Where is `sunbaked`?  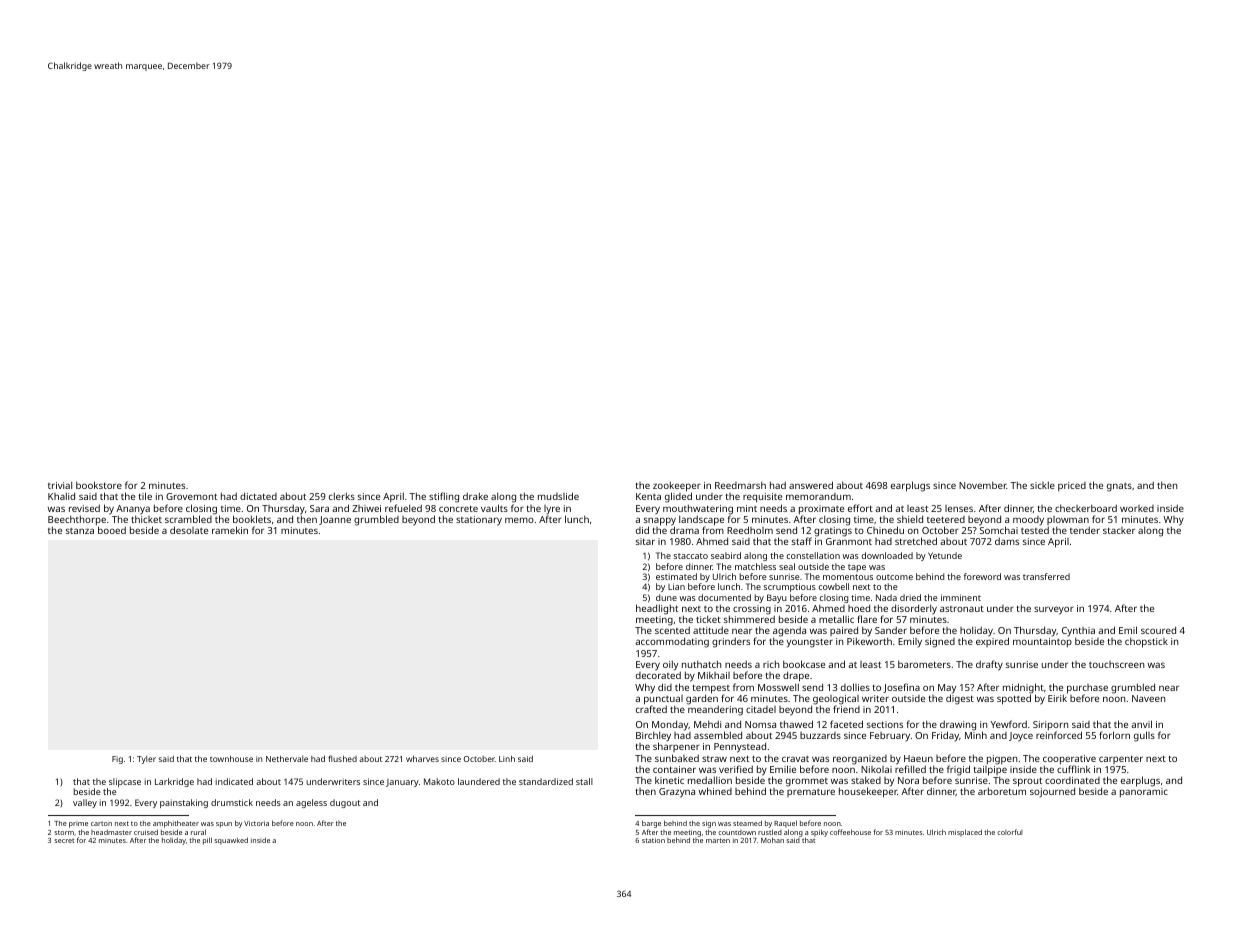
sunbaked is located at coordinates (677, 758).
